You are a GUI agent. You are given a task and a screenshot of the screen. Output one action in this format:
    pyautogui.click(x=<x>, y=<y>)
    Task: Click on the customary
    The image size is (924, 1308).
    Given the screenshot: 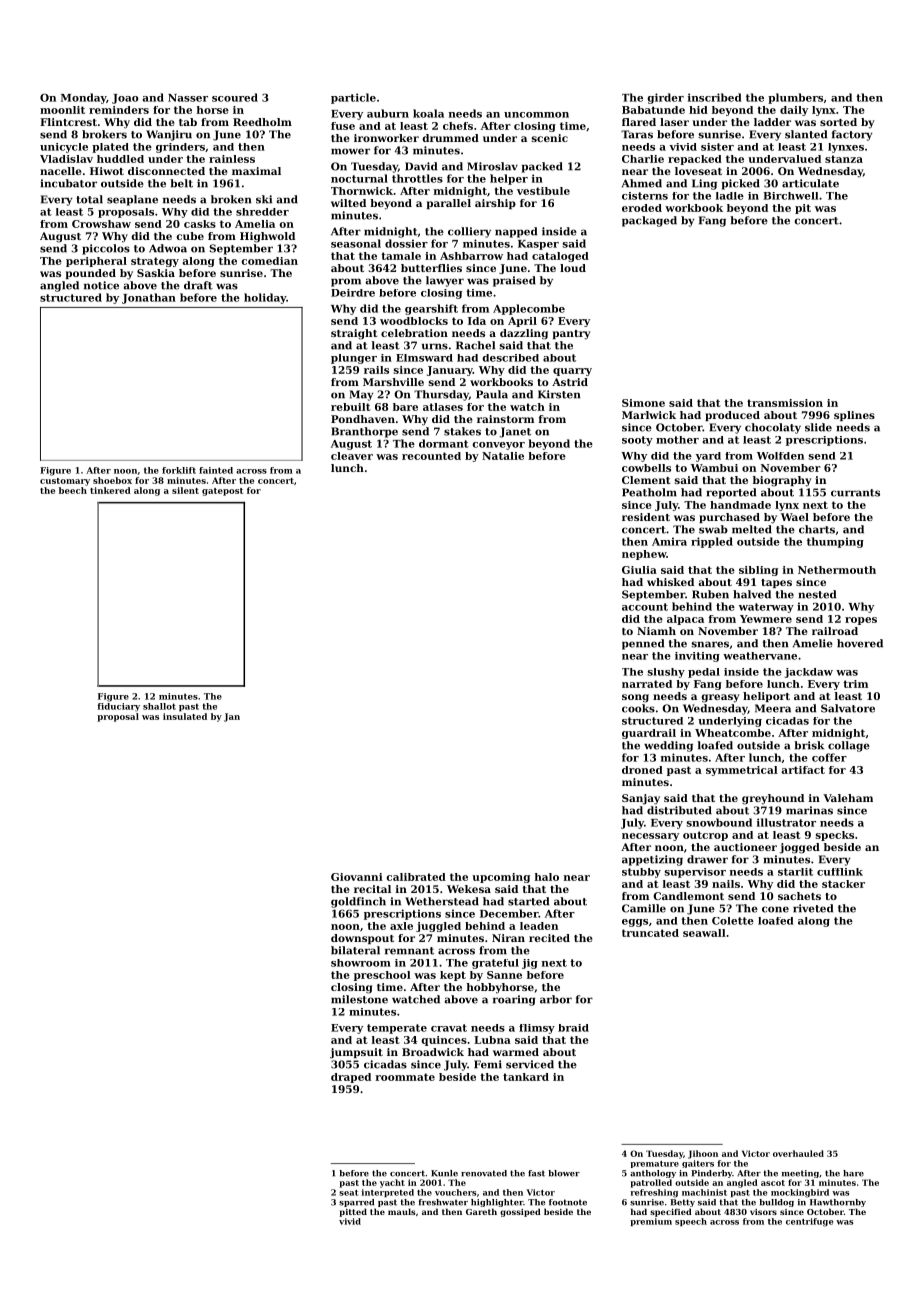 What is the action you would take?
    pyautogui.click(x=65, y=482)
